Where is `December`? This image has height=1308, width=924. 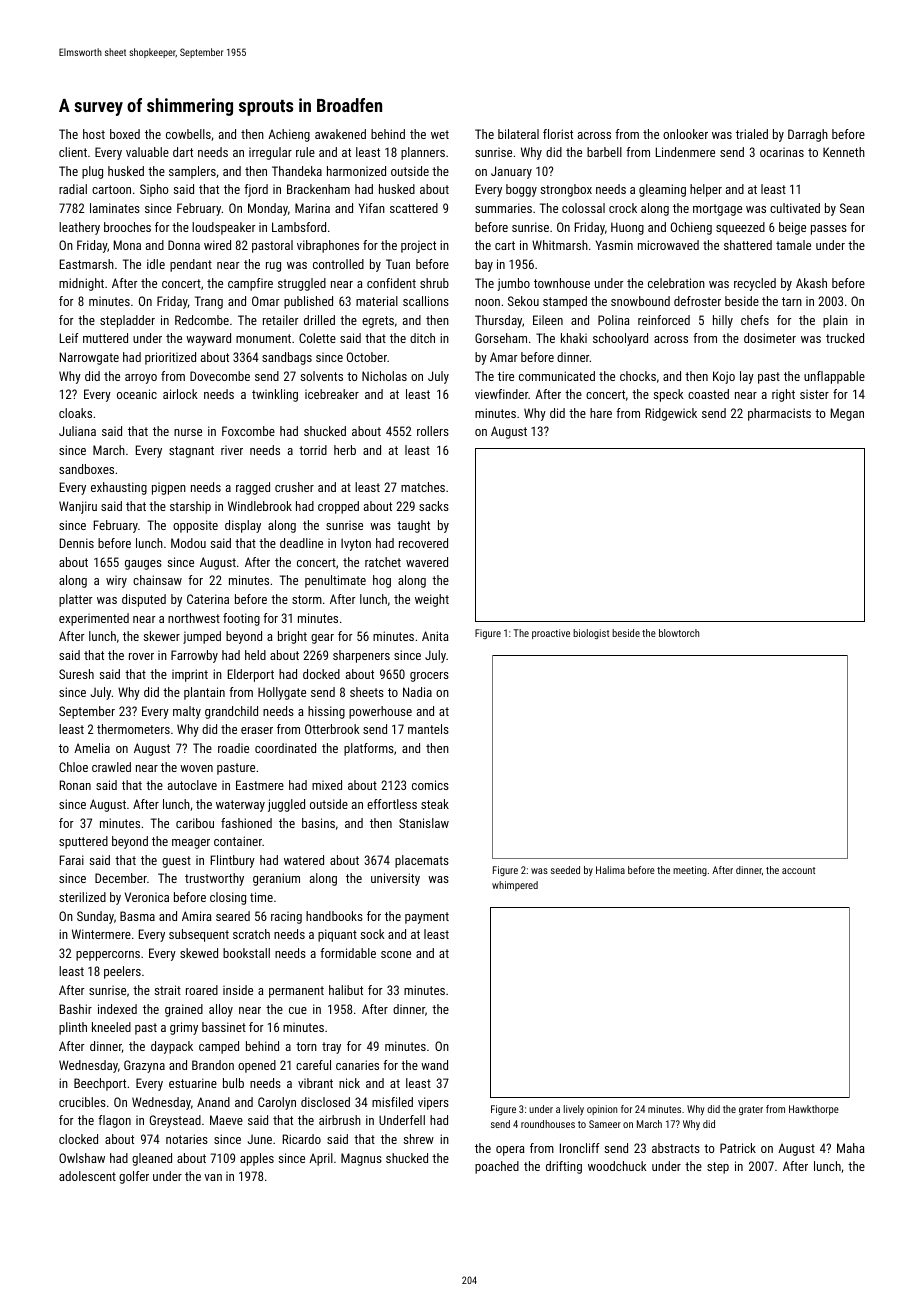 December is located at coordinates (121, 878).
